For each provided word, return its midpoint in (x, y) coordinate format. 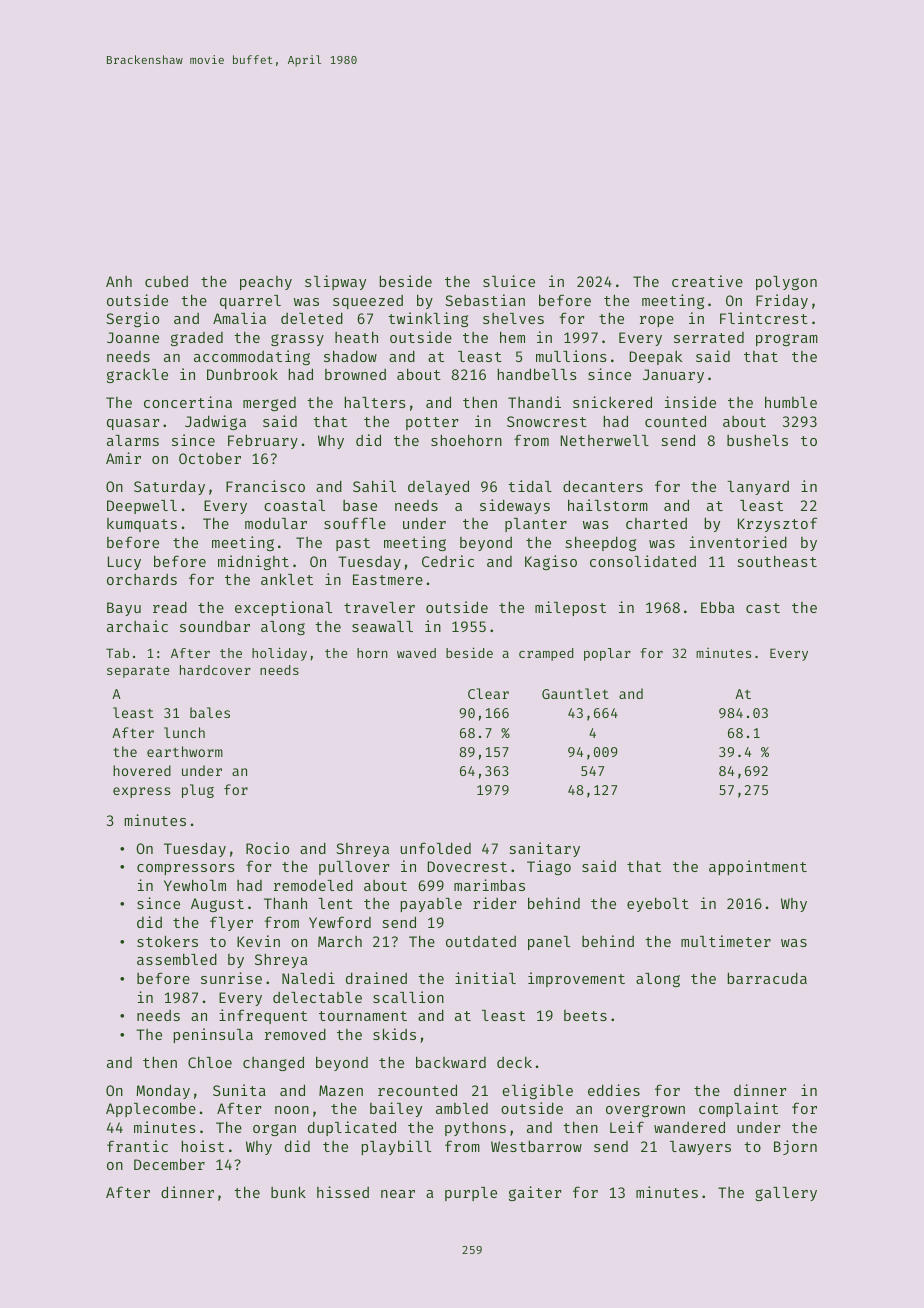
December (169, 1164)
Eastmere (388, 579)
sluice (509, 281)
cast (763, 608)
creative (707, 281)
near (398, 1194)
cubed (166, 281)
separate (138, 672)
